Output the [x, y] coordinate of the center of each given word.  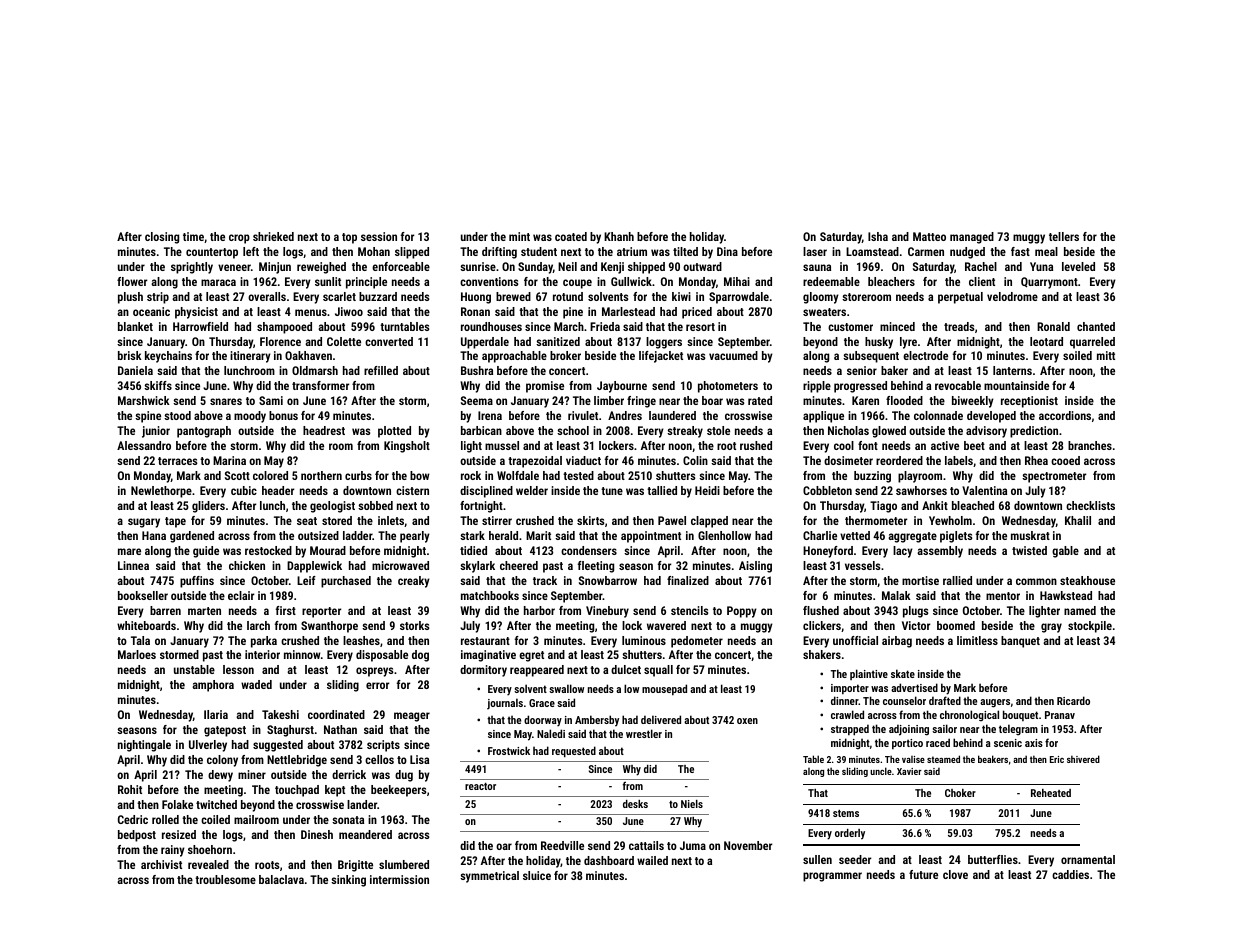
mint [519, 236]
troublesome [225, 879]
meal [1046, 251]
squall [658, 671]
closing [162, 238]
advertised [914, 687]
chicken [247, 565]
